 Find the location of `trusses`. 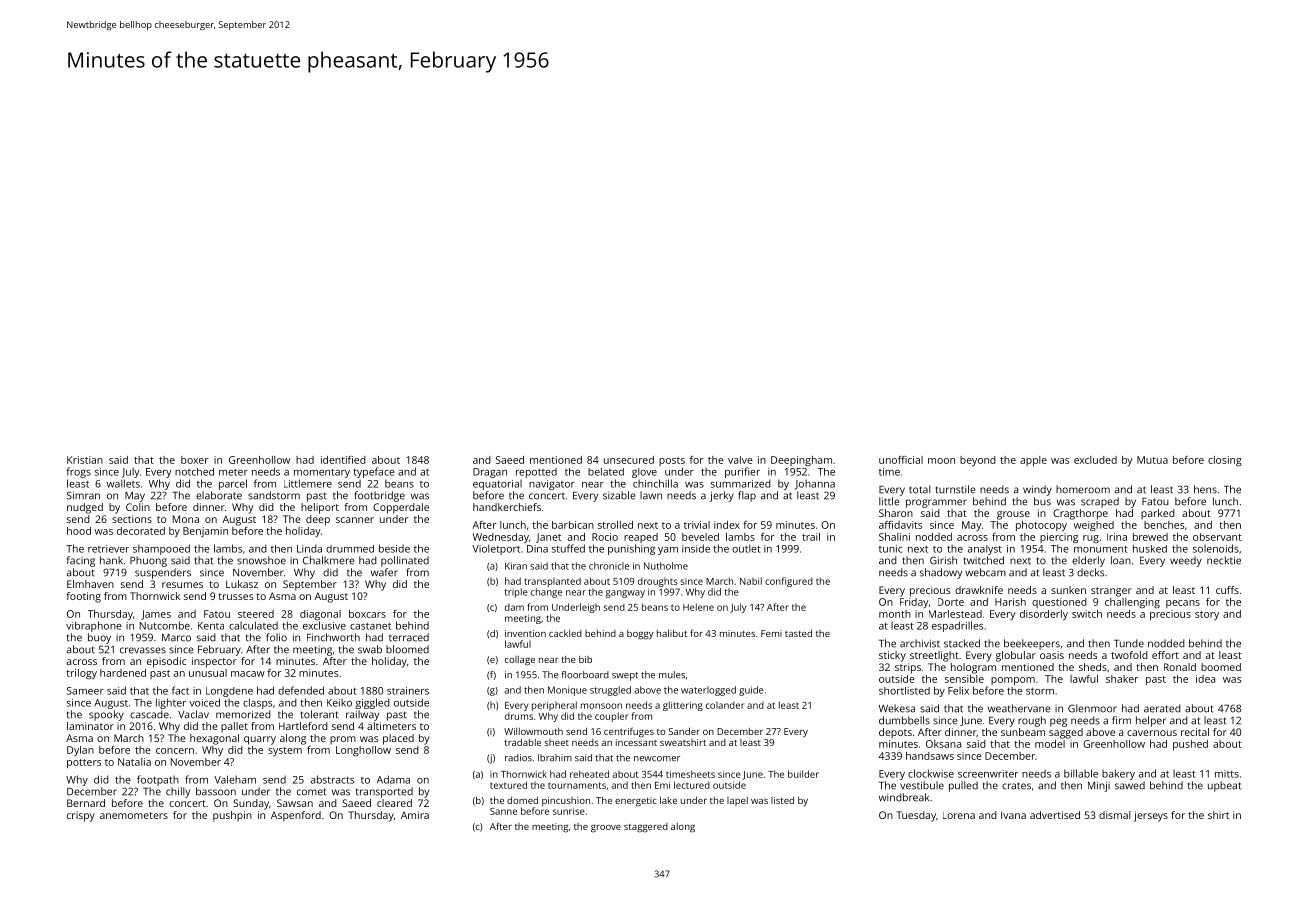

trusses is located at coordinates (235, 596).
